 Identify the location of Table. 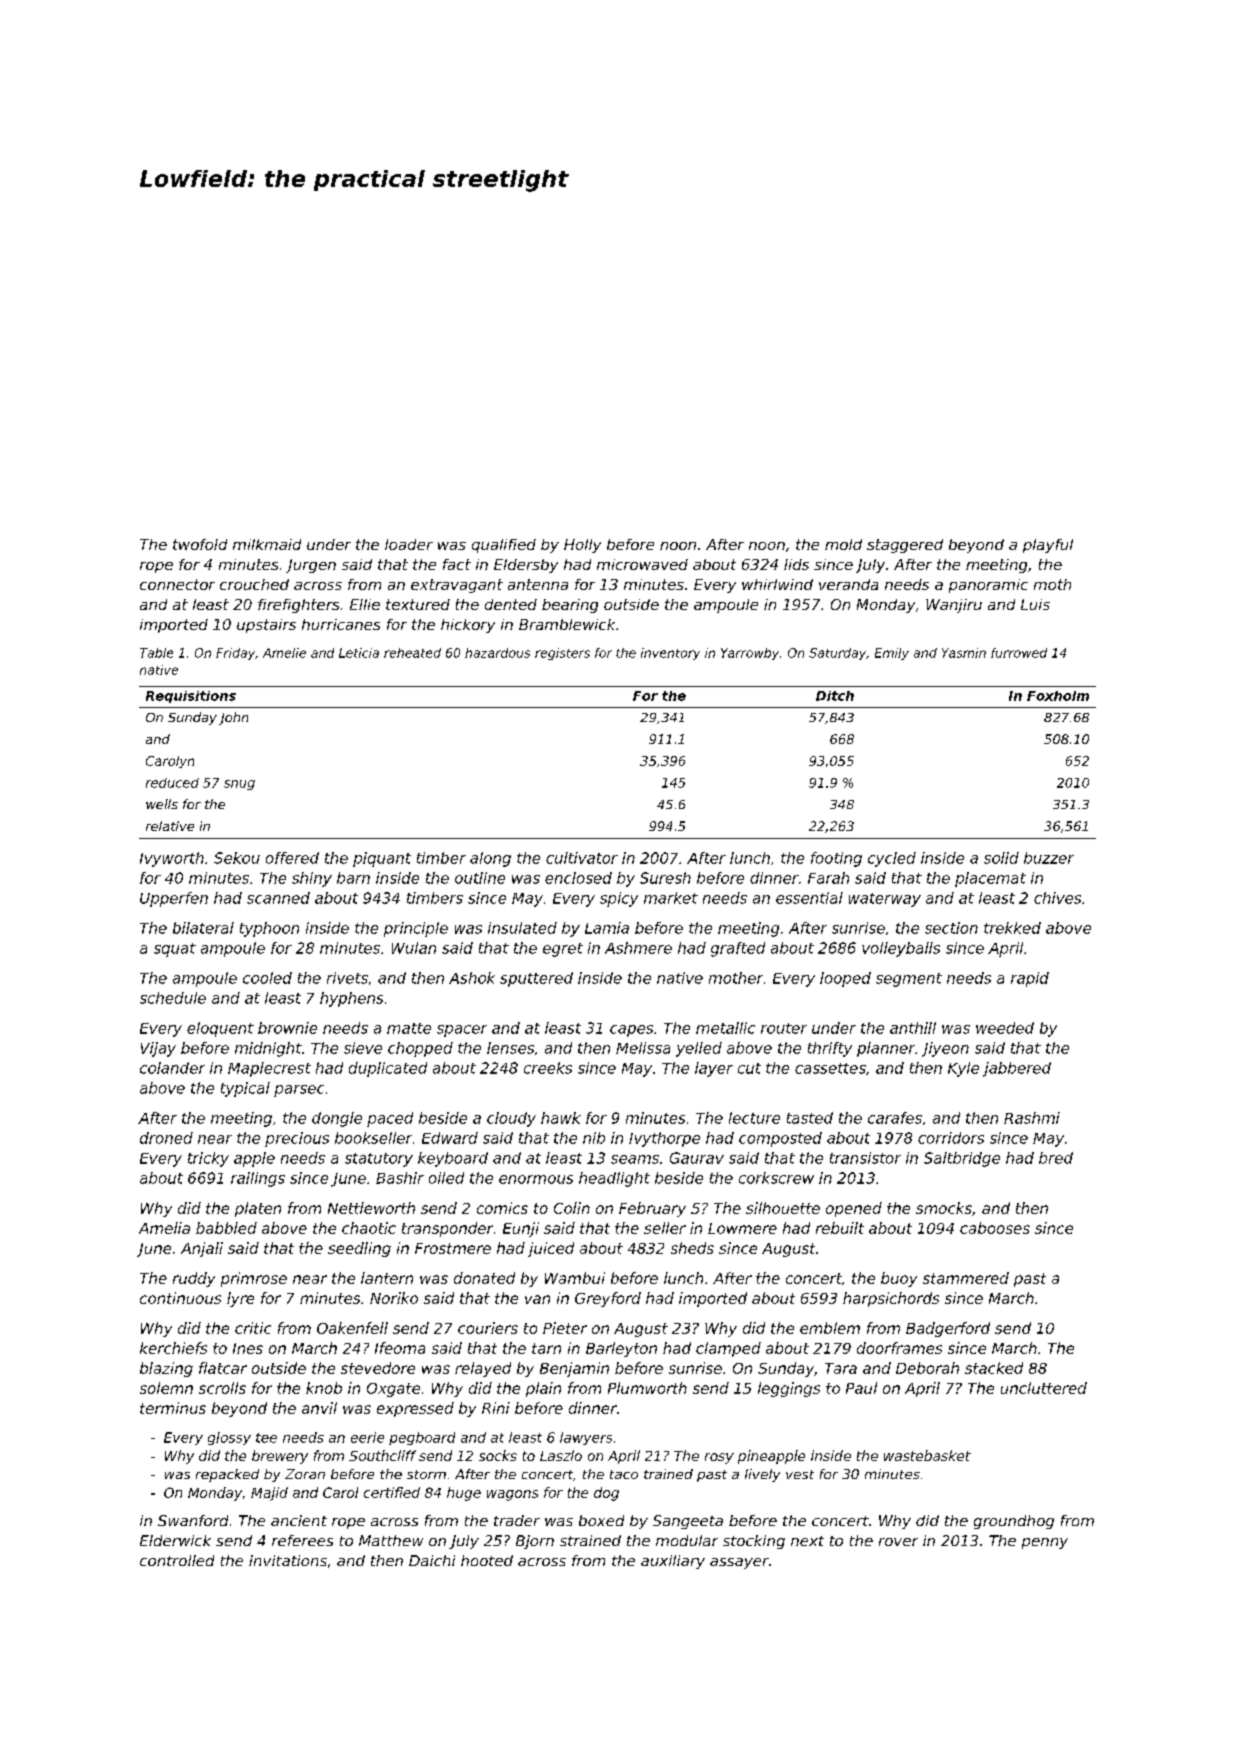
(156, 653).
